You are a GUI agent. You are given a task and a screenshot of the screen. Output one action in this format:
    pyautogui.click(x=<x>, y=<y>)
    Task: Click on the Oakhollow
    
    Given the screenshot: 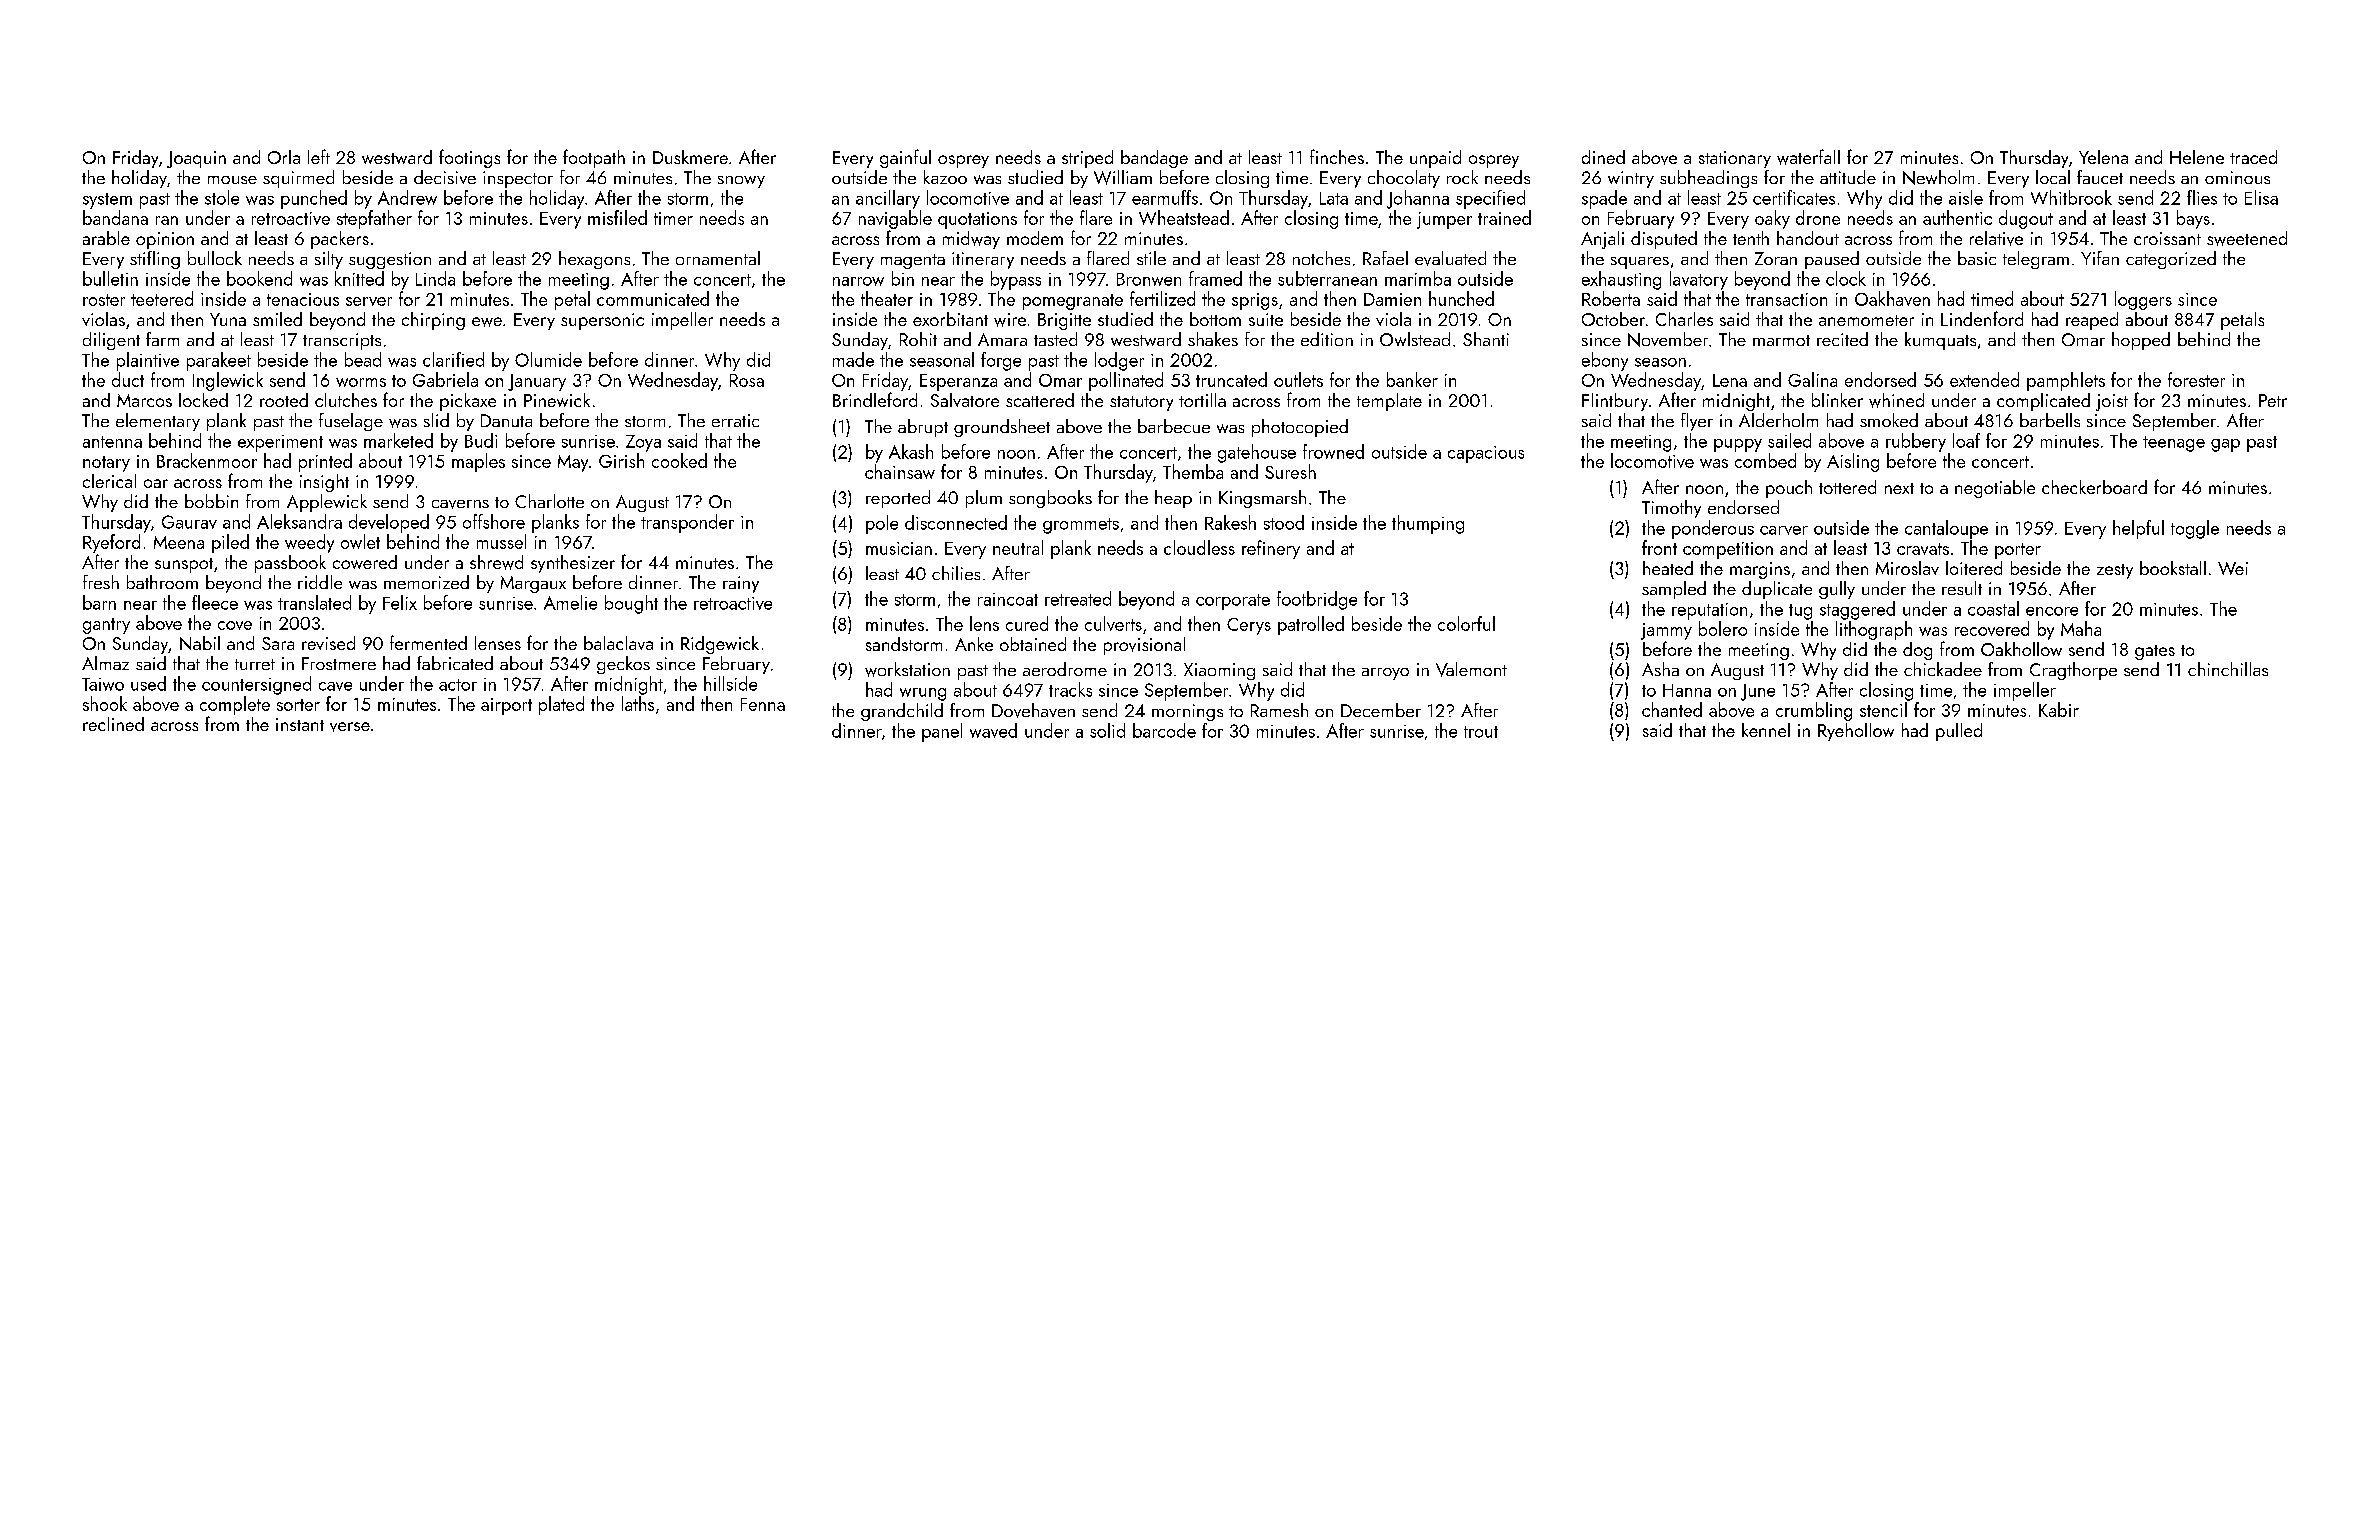 What is the action you would take?
    pyautogui.click(x=2021, y=649)
